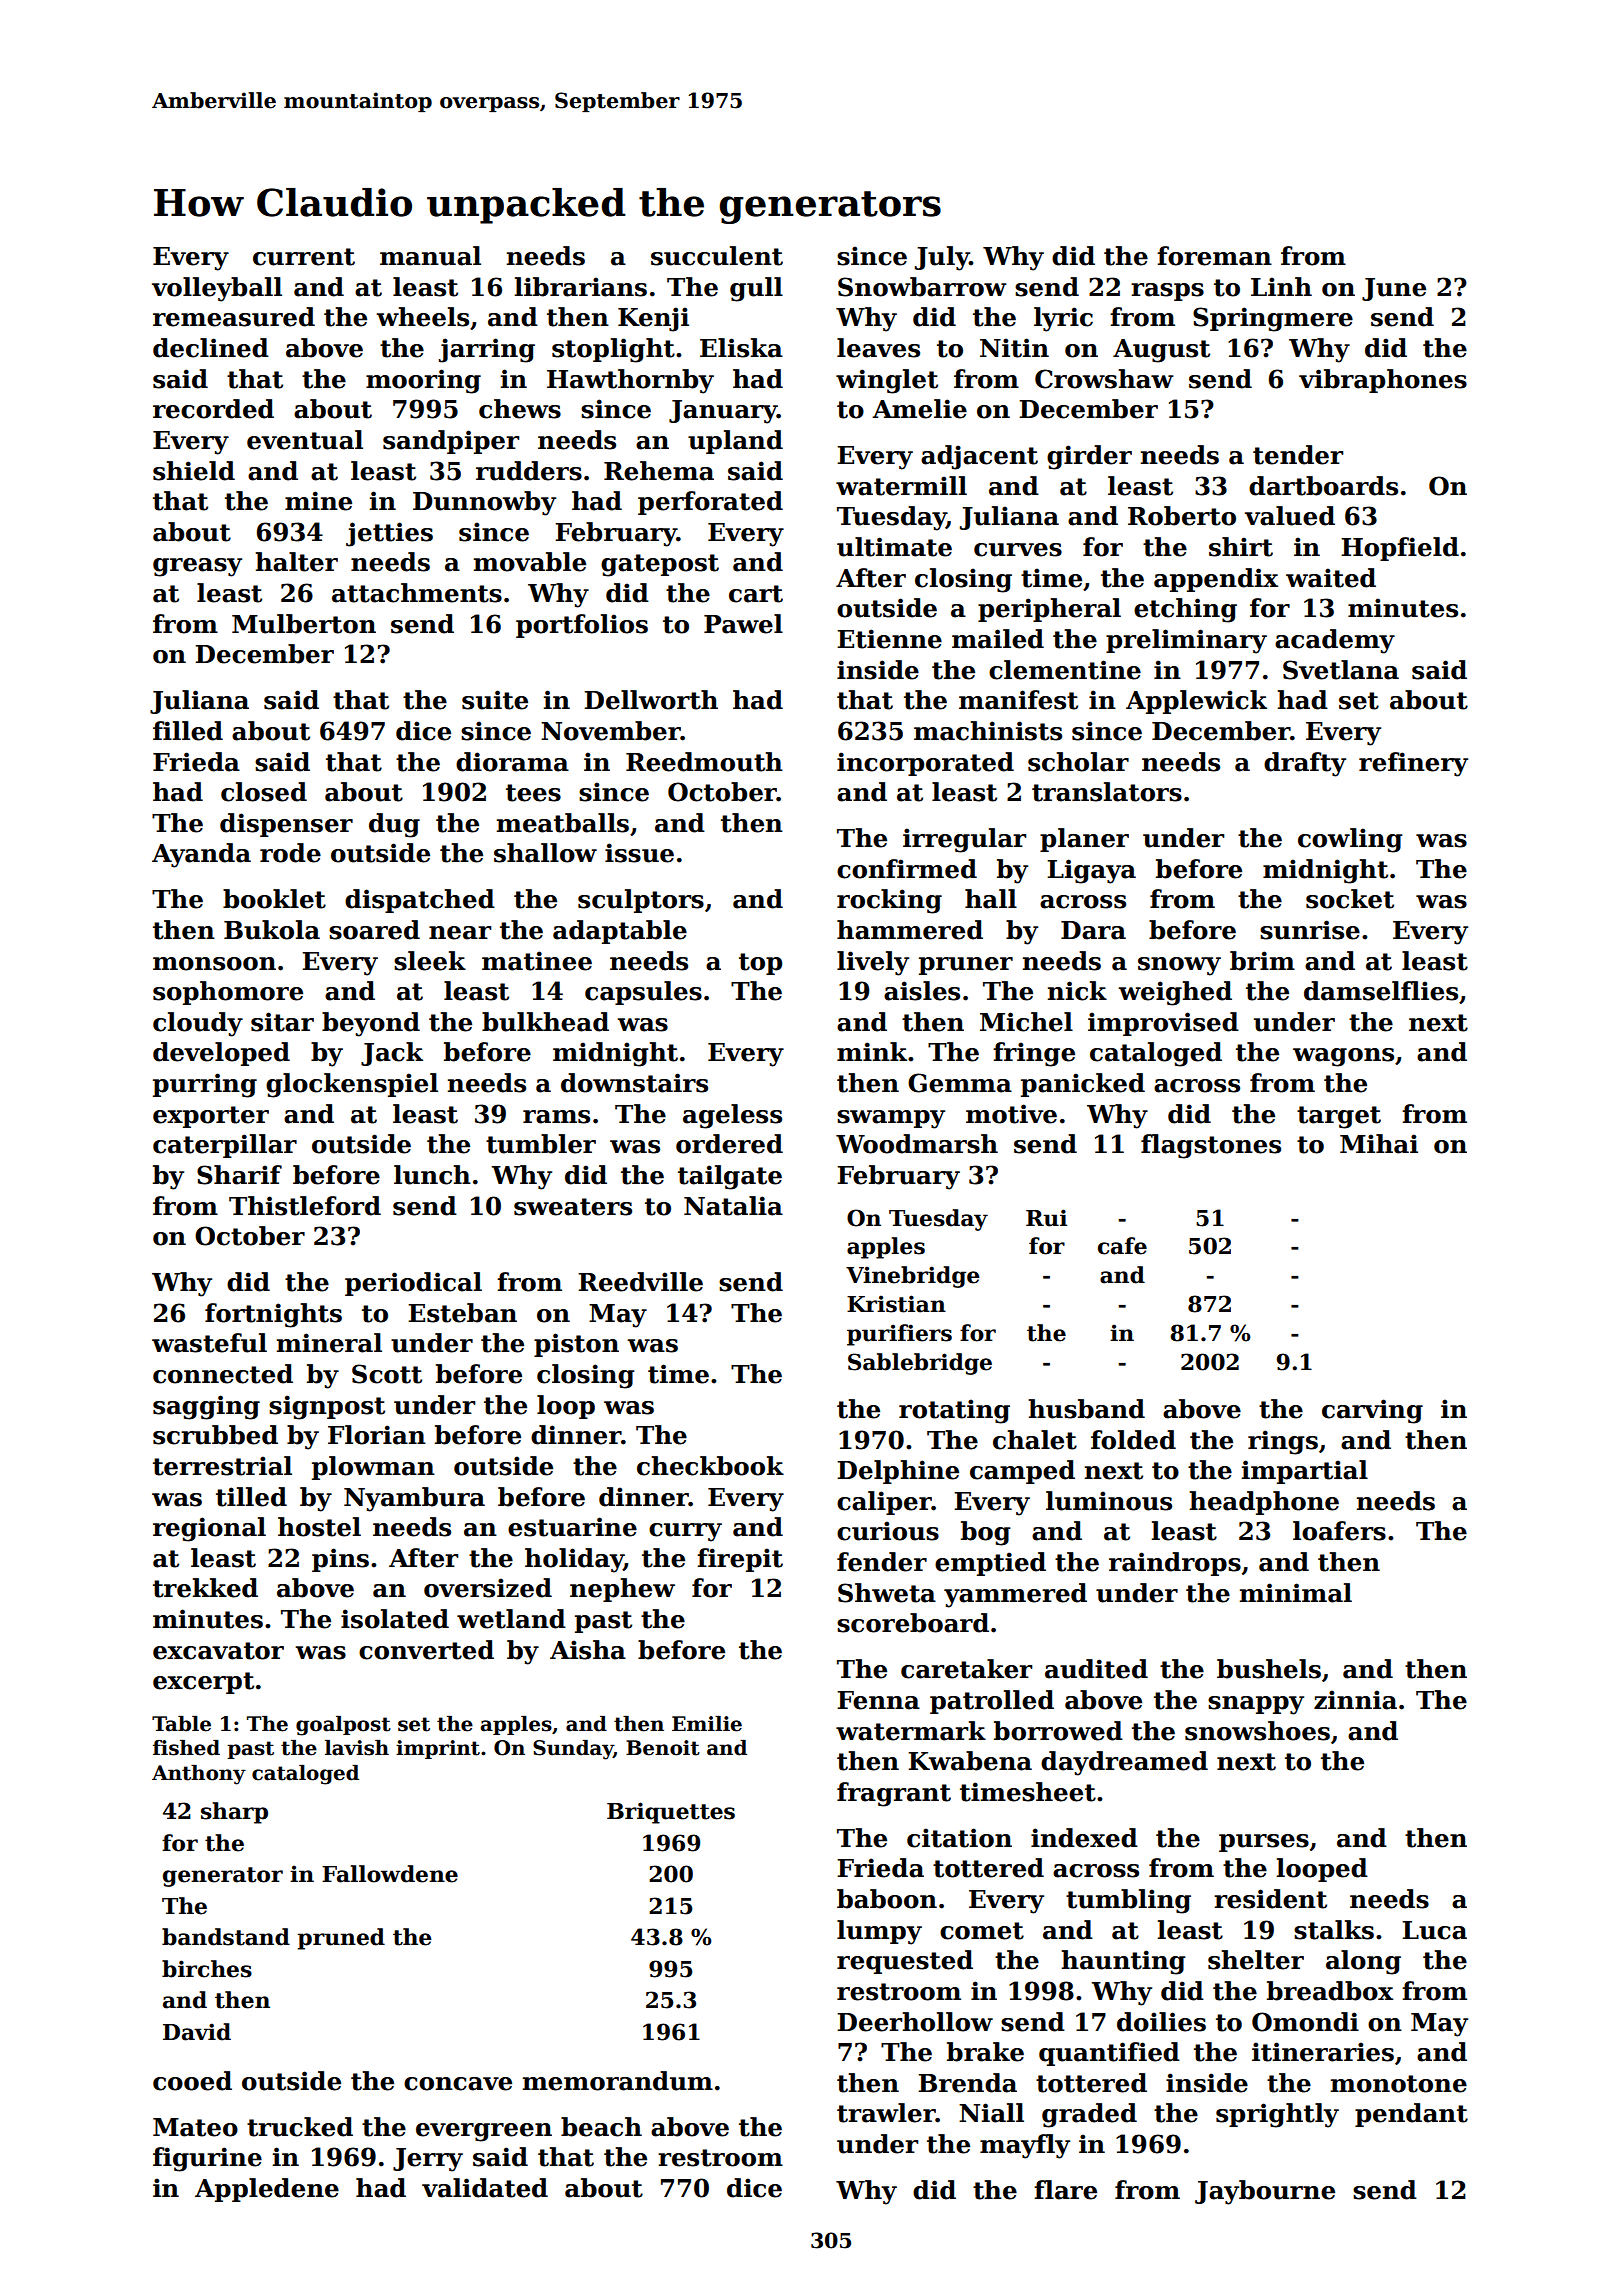  Describe the element at coordinates (1211, 1146) in the document. I see `flagstones` at that location.
